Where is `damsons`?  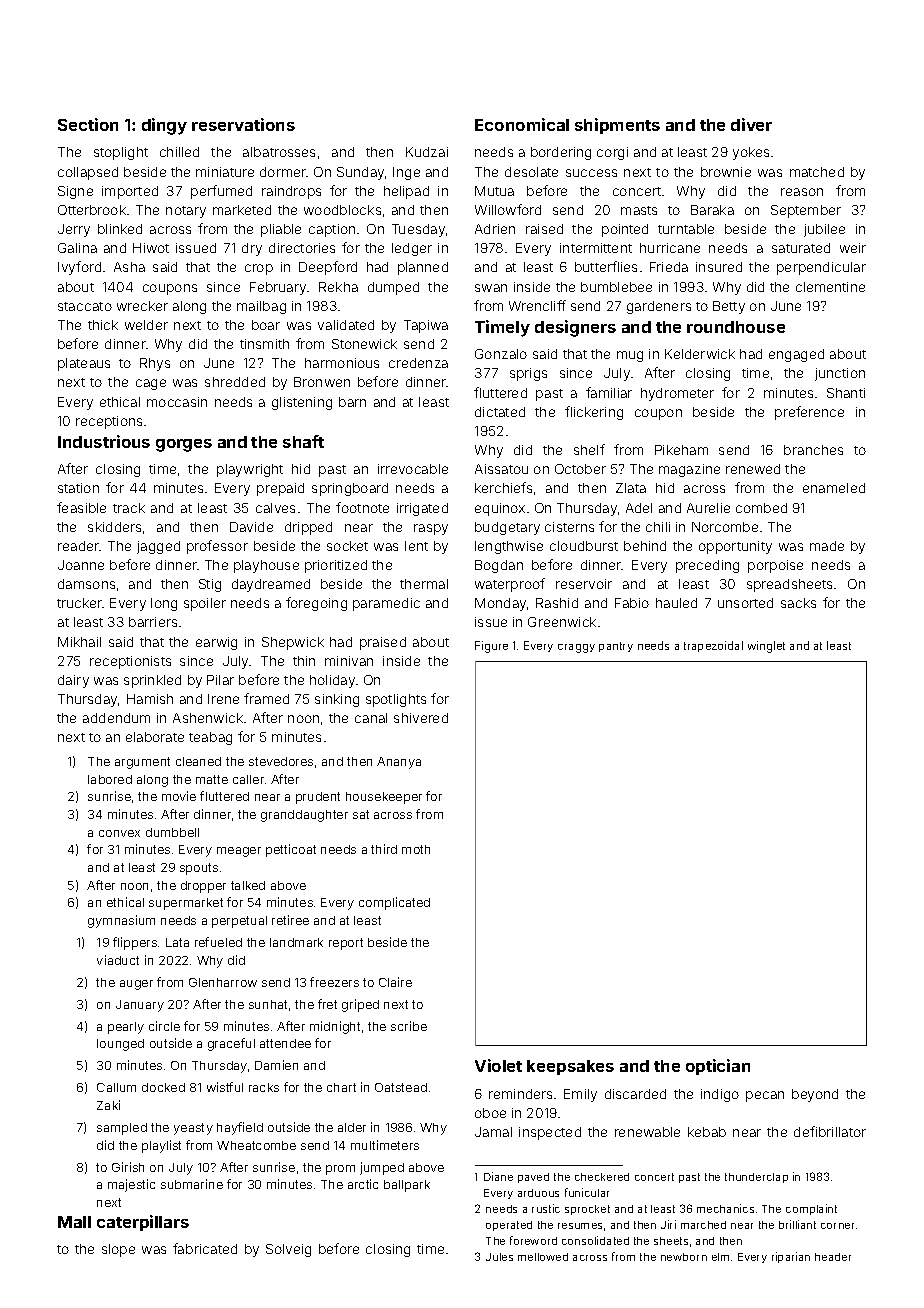
damsons is located at coordinates (86, 584).
